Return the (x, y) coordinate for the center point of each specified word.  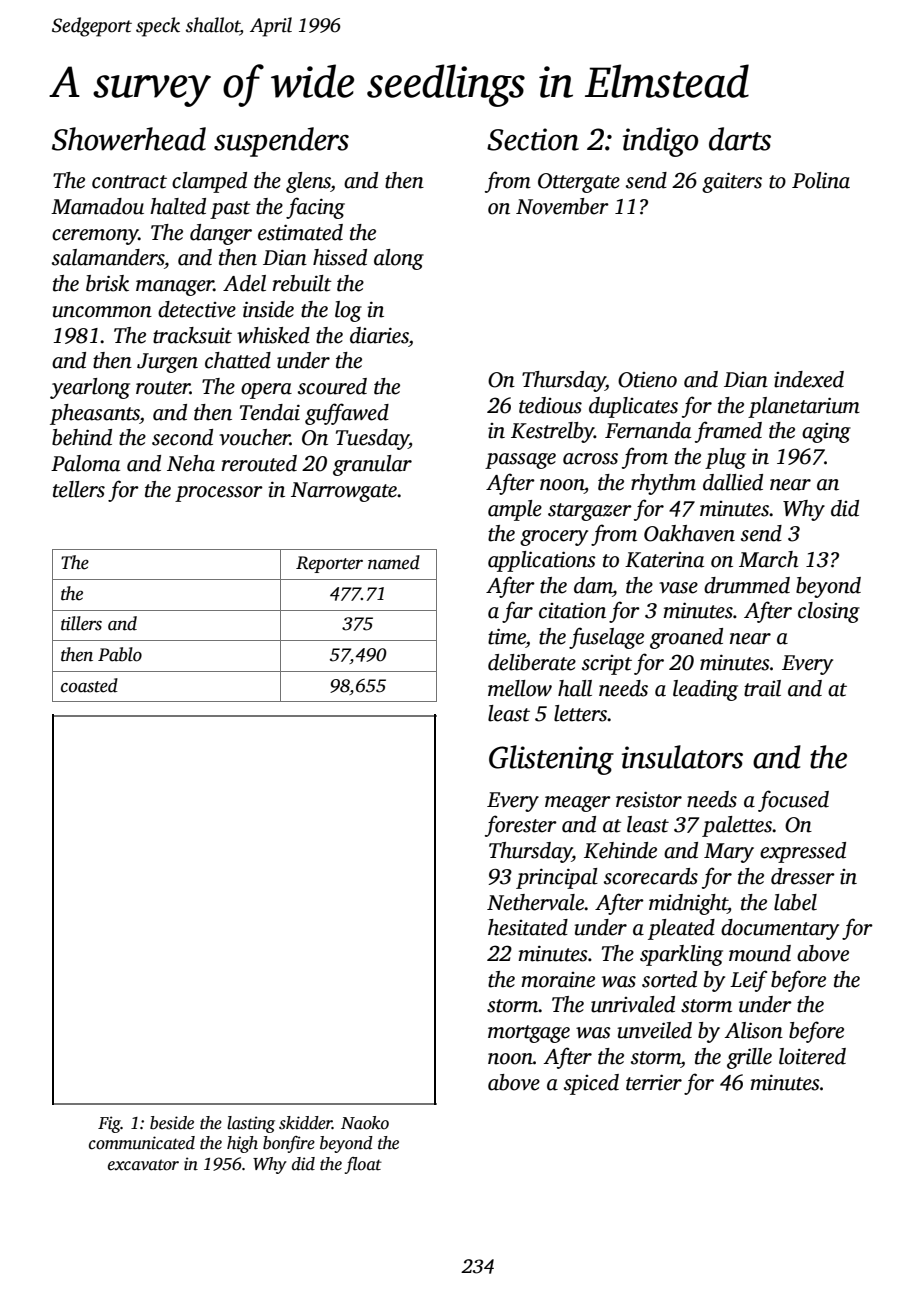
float (363, 1165)
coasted (89, 685)
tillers (81, 623)
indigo (660, 142)
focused (793, 801)
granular (372, 465)
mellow (520, 688)
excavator (143, 1165)
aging (826, 433)
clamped (209, 182)
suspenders (281, 142)
